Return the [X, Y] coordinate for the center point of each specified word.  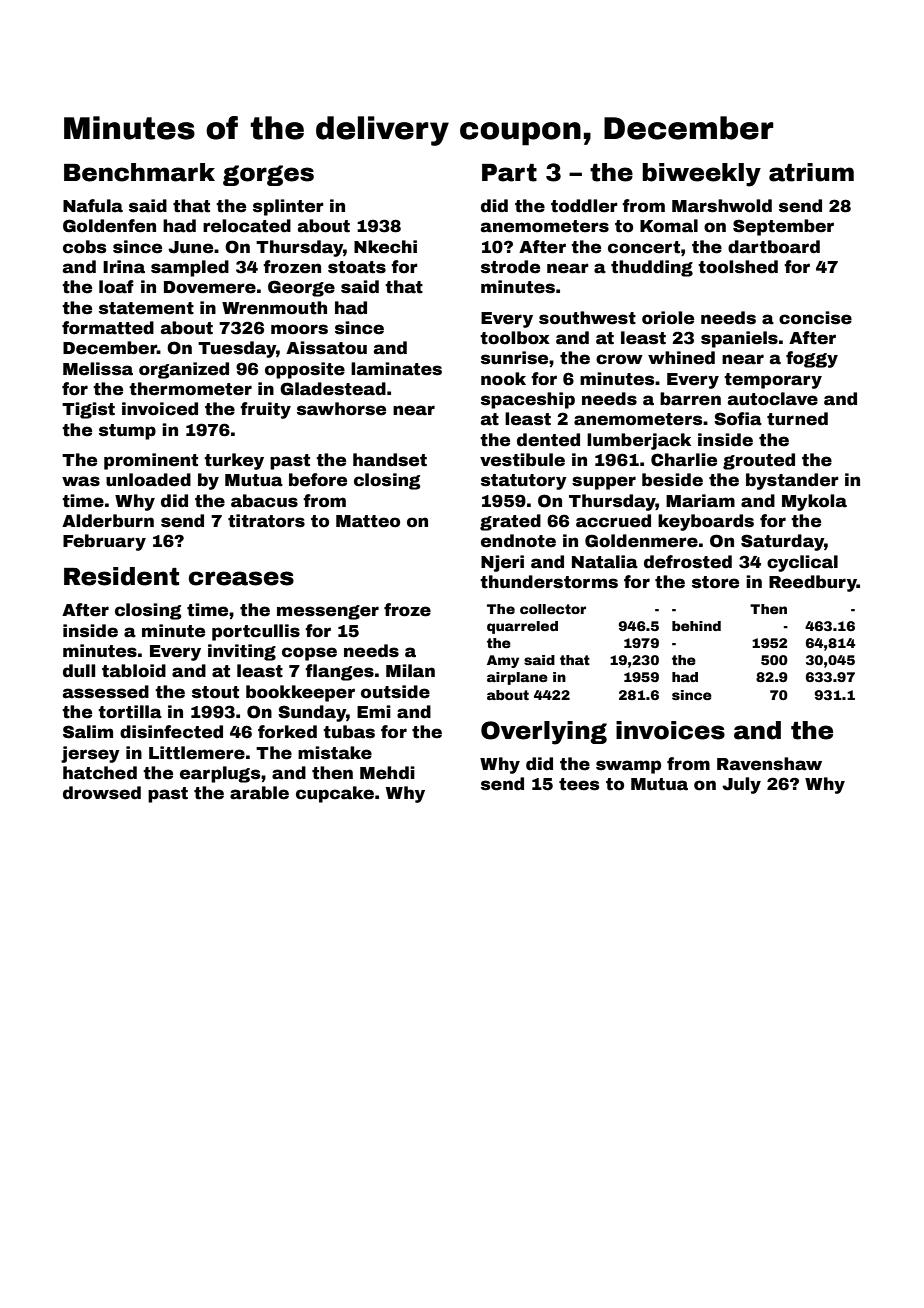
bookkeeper [300, 693]
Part [509, 173]
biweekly [701, 175]
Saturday [782, 542]
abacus [264, 501]
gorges [268, 175]
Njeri [502, 563]
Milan [410, 671]
